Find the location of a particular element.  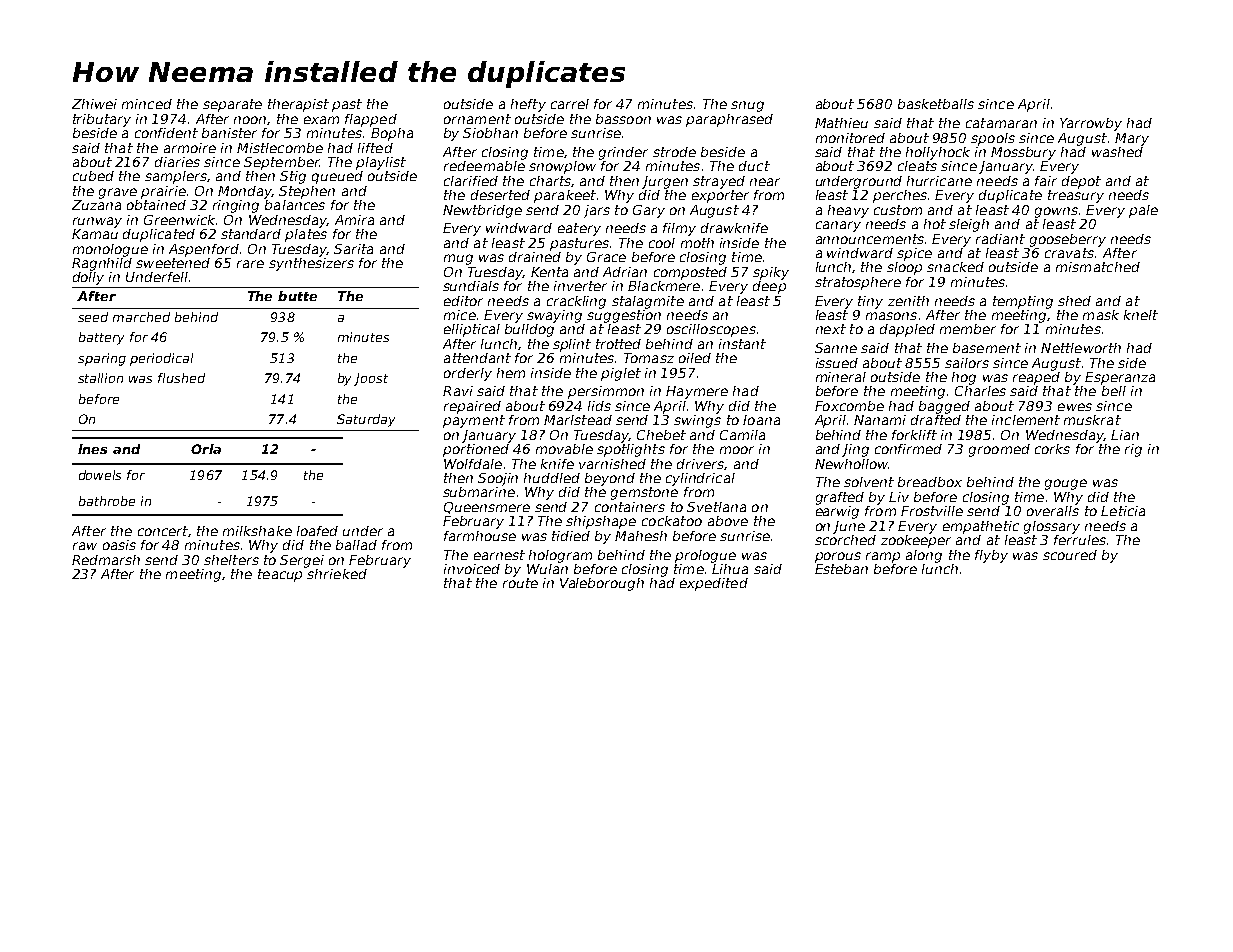

therapist is located at coordinates (298, 105).
